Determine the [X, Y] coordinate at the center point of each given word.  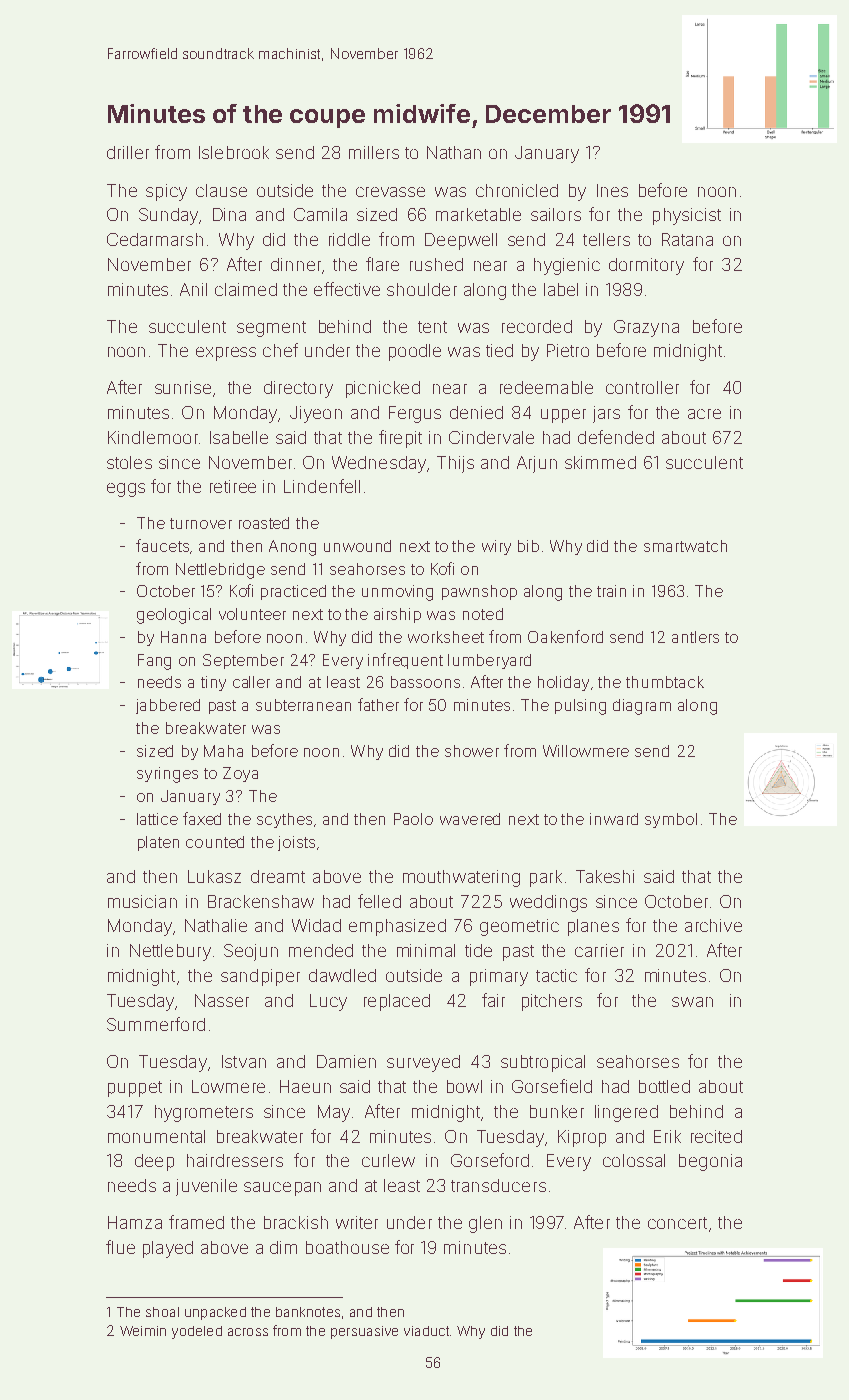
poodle [415, 352]
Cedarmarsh [155, 239]
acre [704, 414]
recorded [537, 326]
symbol [671, 820]
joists [296, 843]
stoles [129, 462]
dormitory [646, 266]
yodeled [197, 1332]
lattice [157, 819]
